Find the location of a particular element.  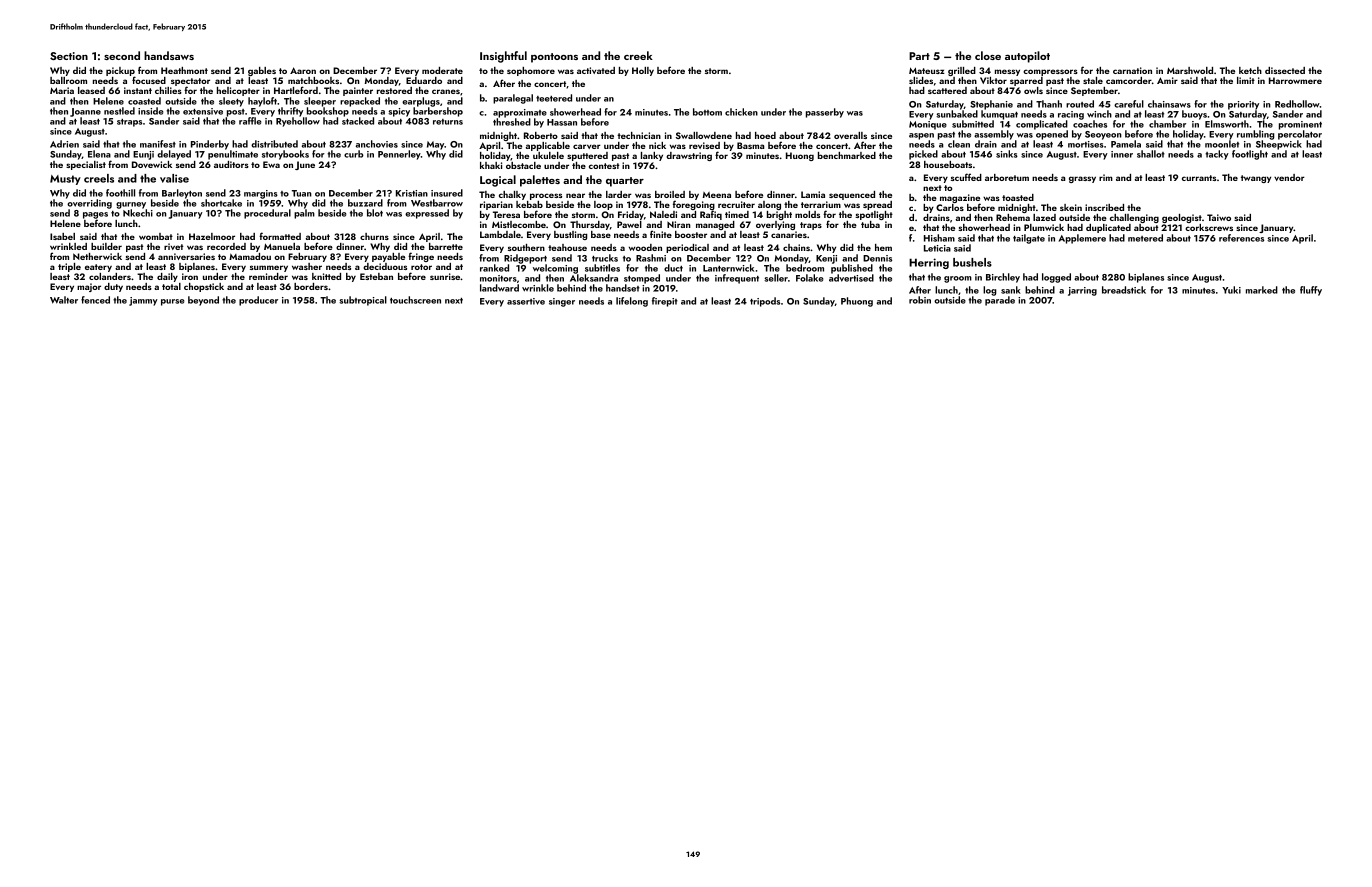

sequenced is located at coordinates (852, 195).
